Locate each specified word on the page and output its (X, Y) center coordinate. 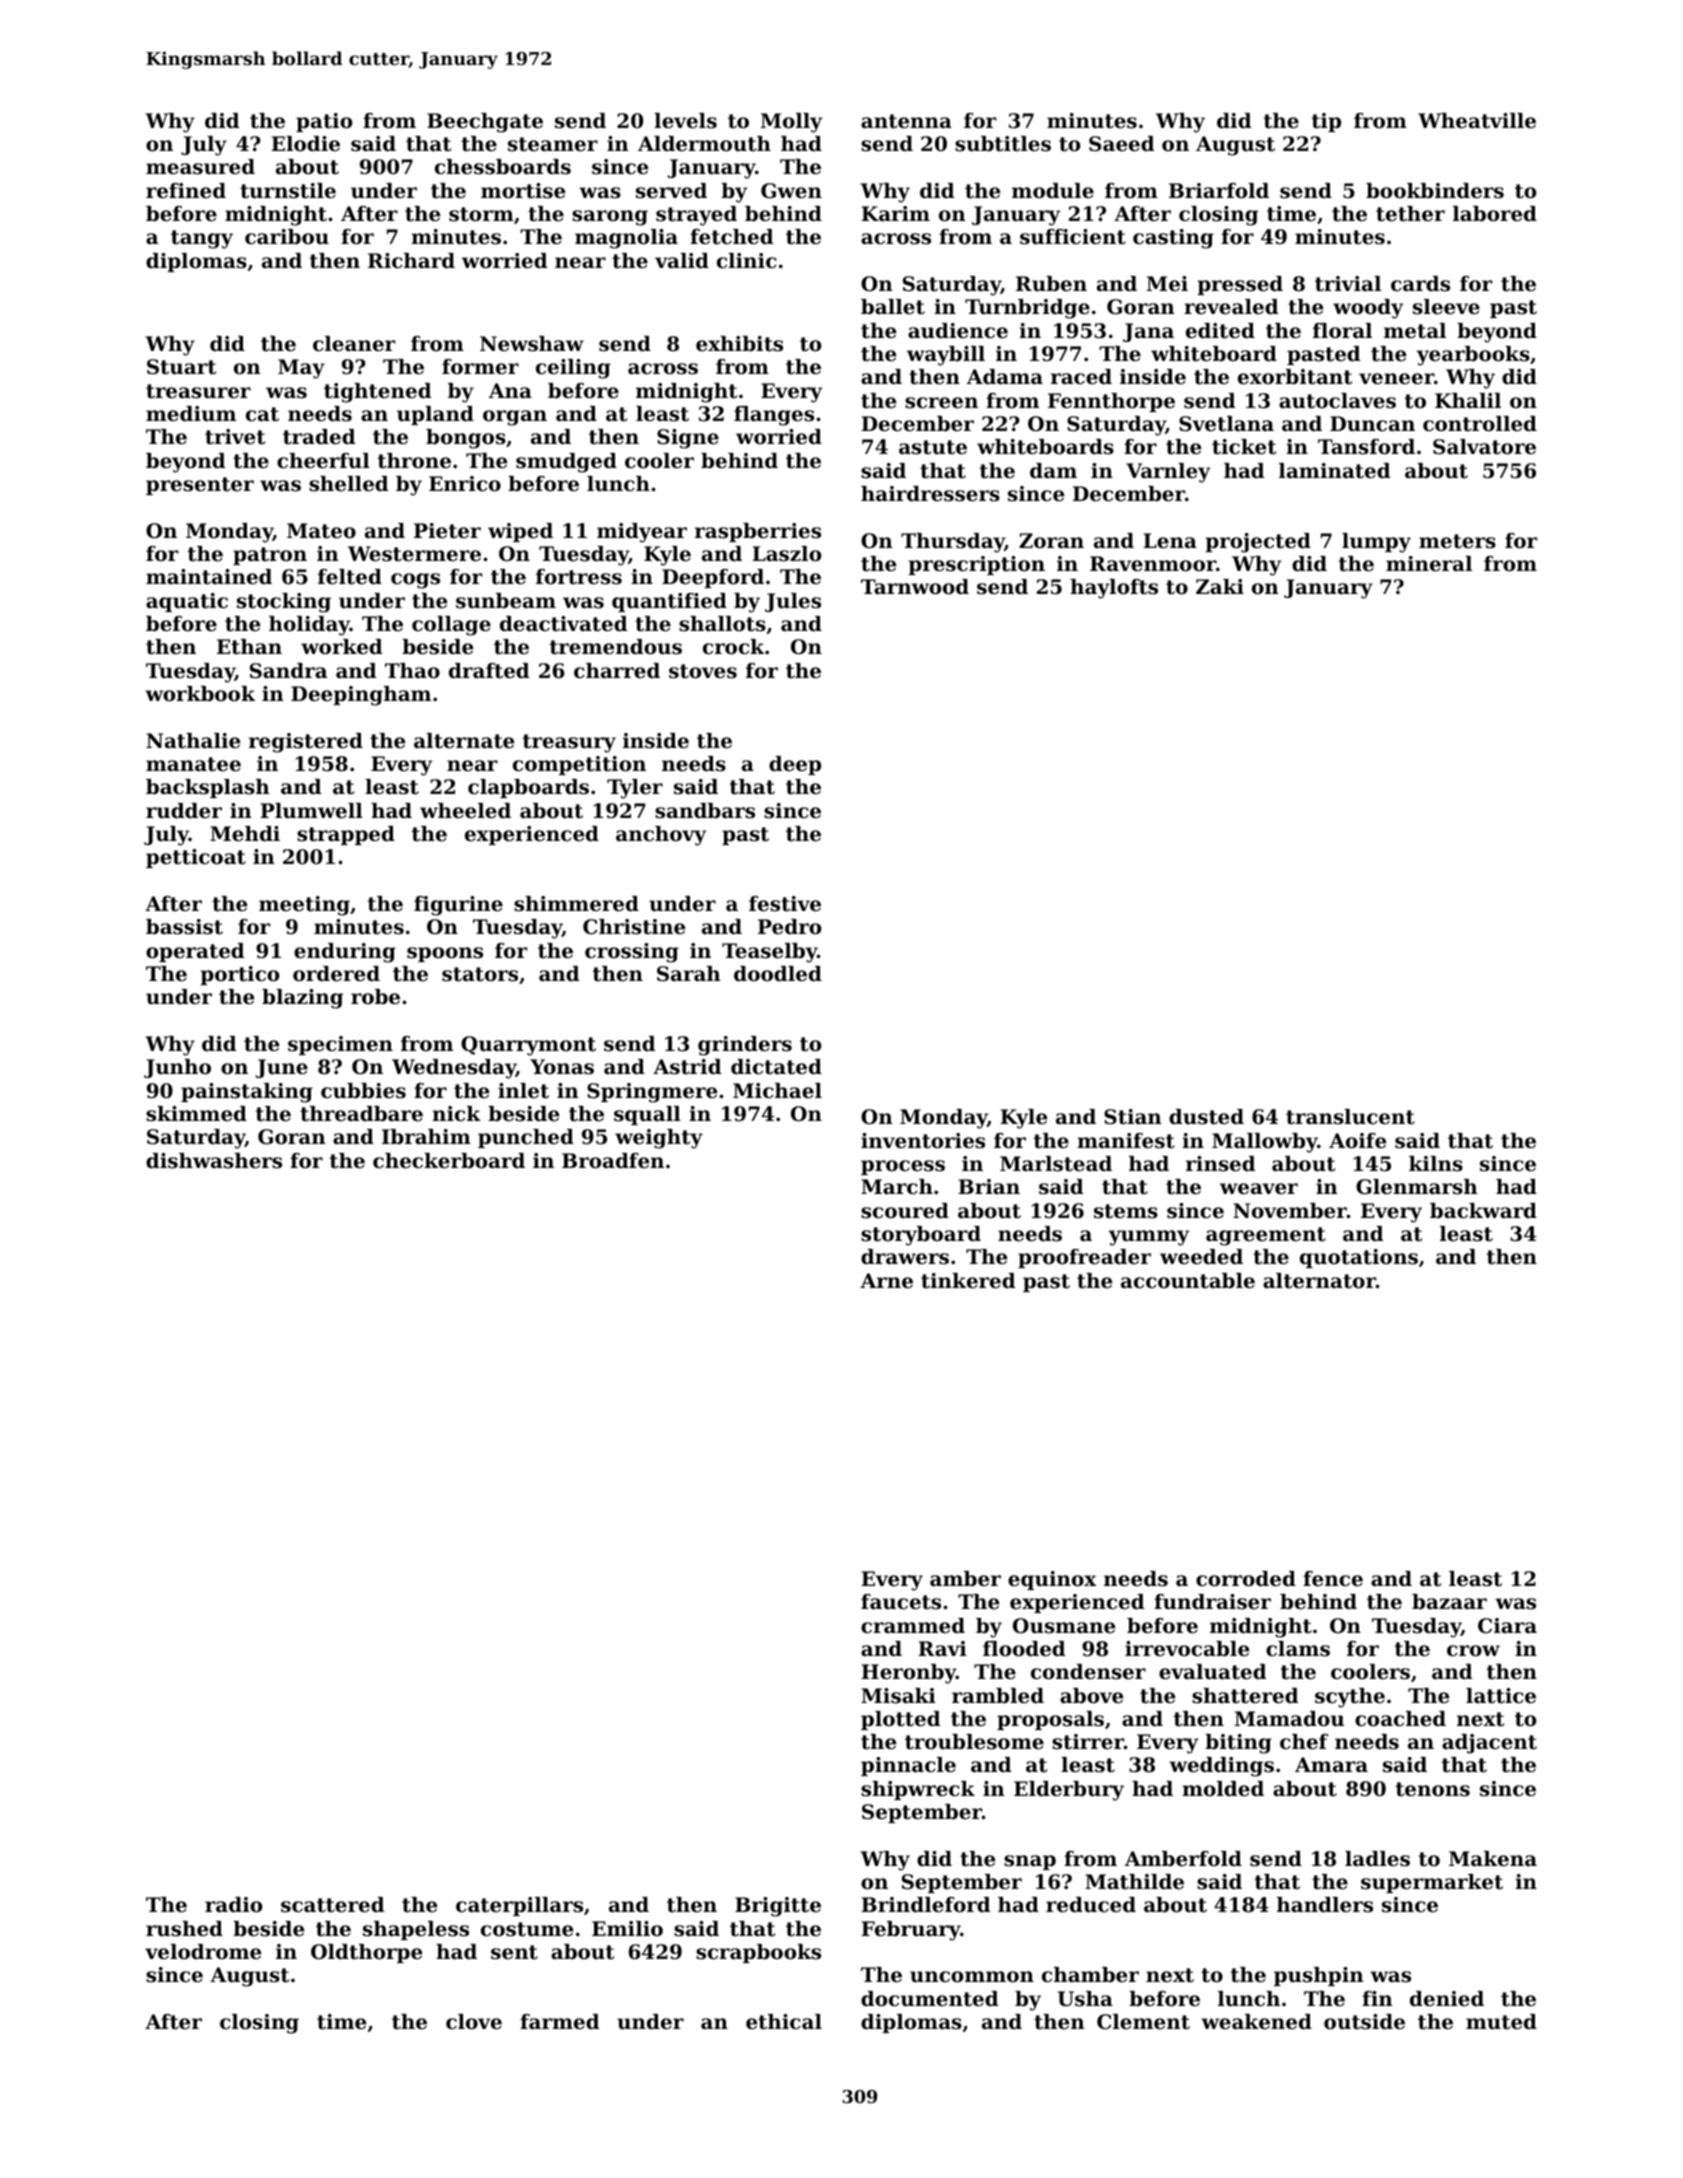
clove (474, 2022)
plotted (900, 1720)
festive (785, 904)
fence (1333, 1579)
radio (233, 1905)
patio (324, 122)
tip (1326, 122)
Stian (1133, 1117)
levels (685, 121)
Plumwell (311, 811)
